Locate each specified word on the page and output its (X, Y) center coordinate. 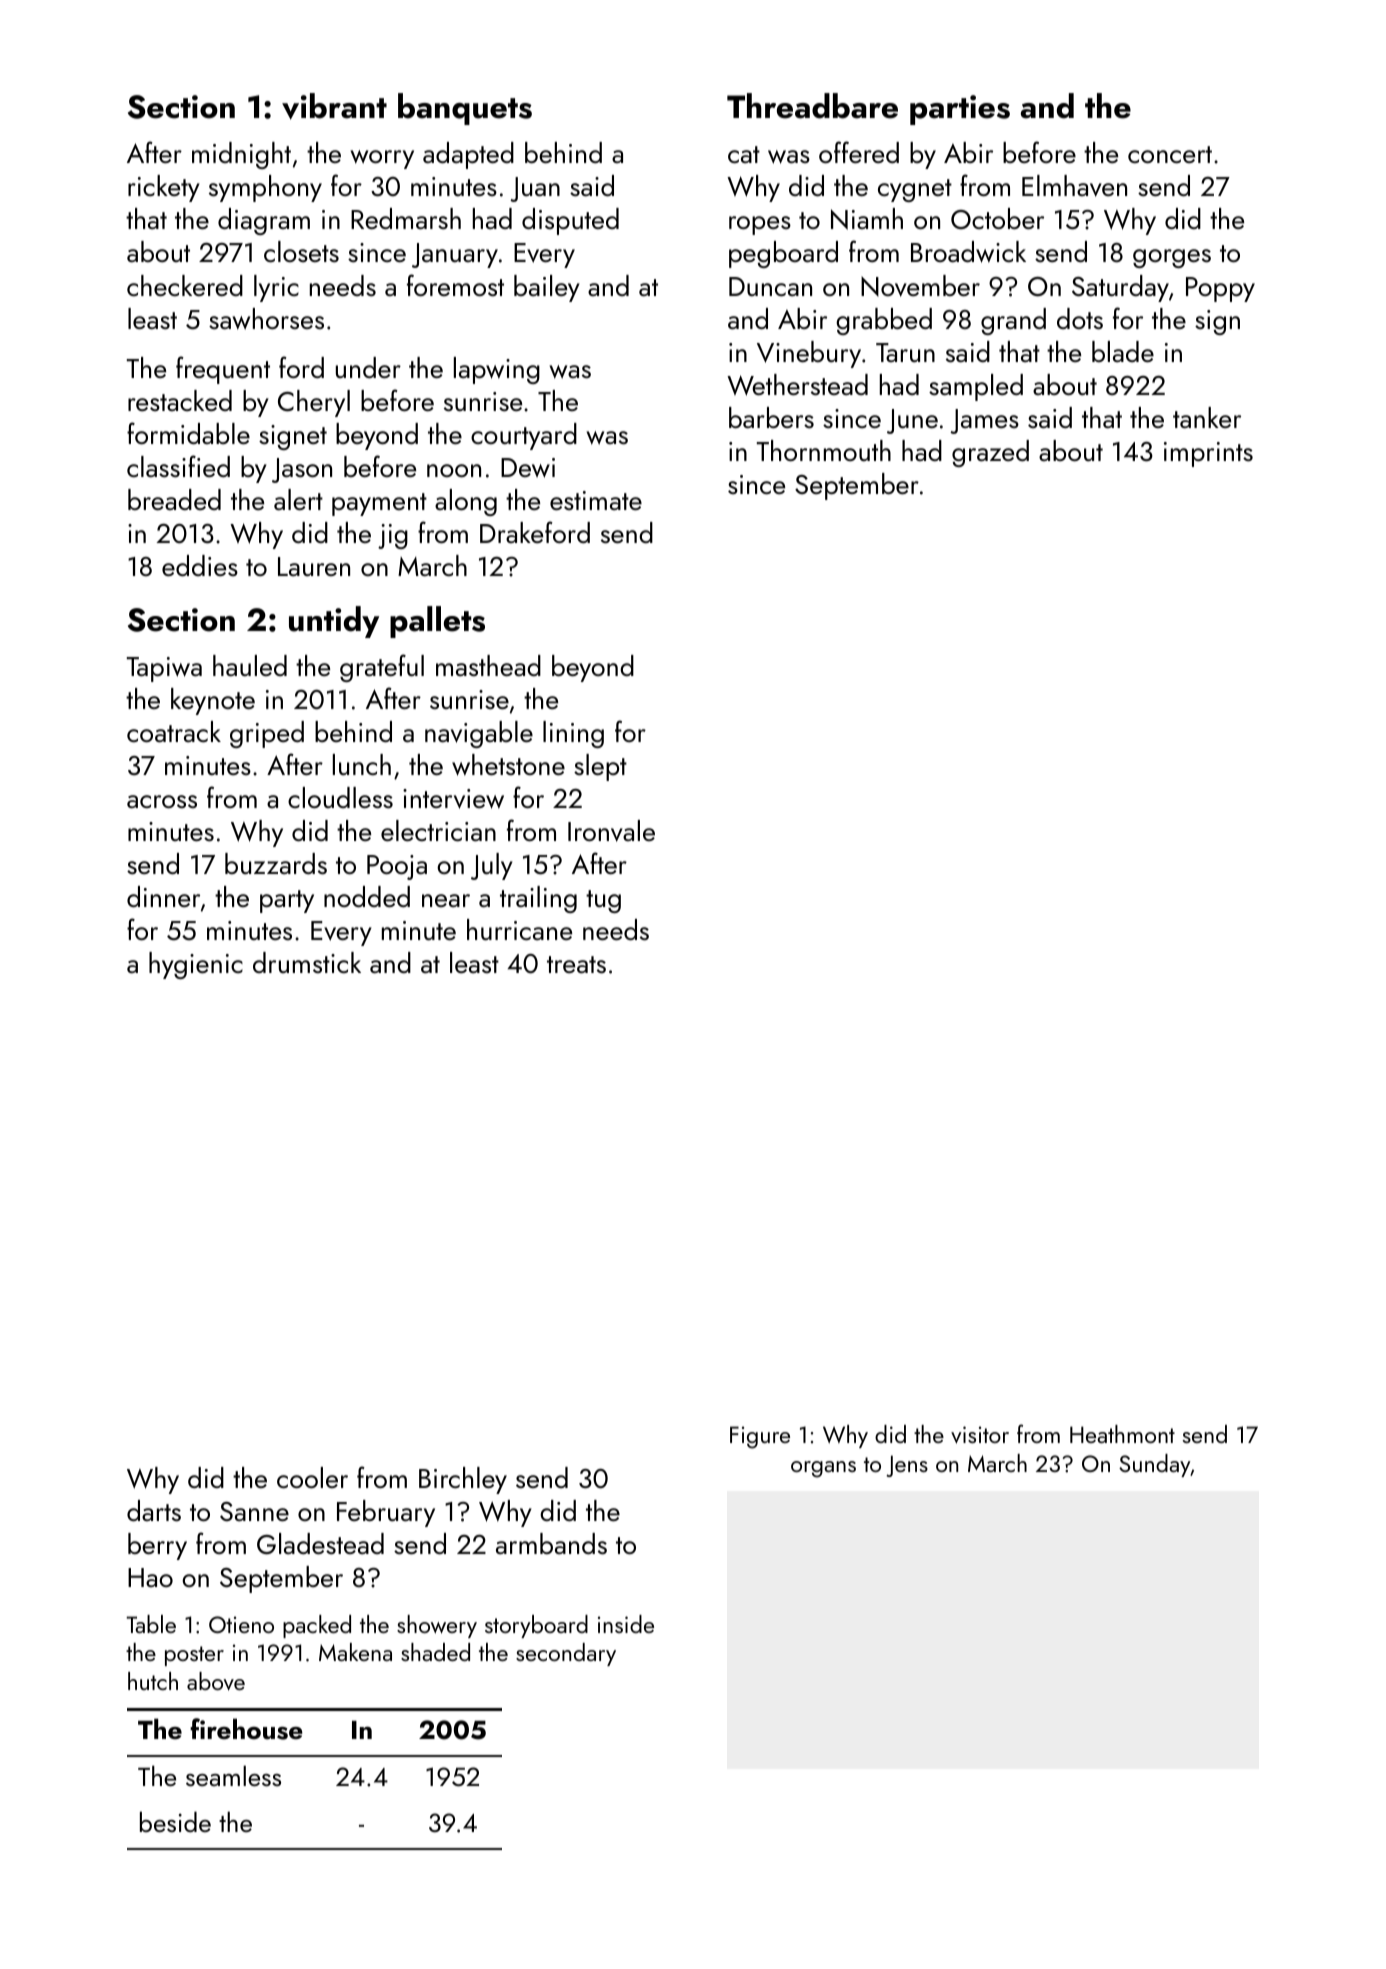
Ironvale (611, 831)
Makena (355, 1652)
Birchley (463, 1480)
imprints (1208, 454)
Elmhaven (1074, 186)
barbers (771, 417)
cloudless (340, 797)
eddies (200, 565)
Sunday (1155, 1465)
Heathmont (1122, 1434)
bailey (547, 288)
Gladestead (320, 1543)
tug (603, 901)
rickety (164, 188)
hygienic (196, 965)
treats (576, 964)
